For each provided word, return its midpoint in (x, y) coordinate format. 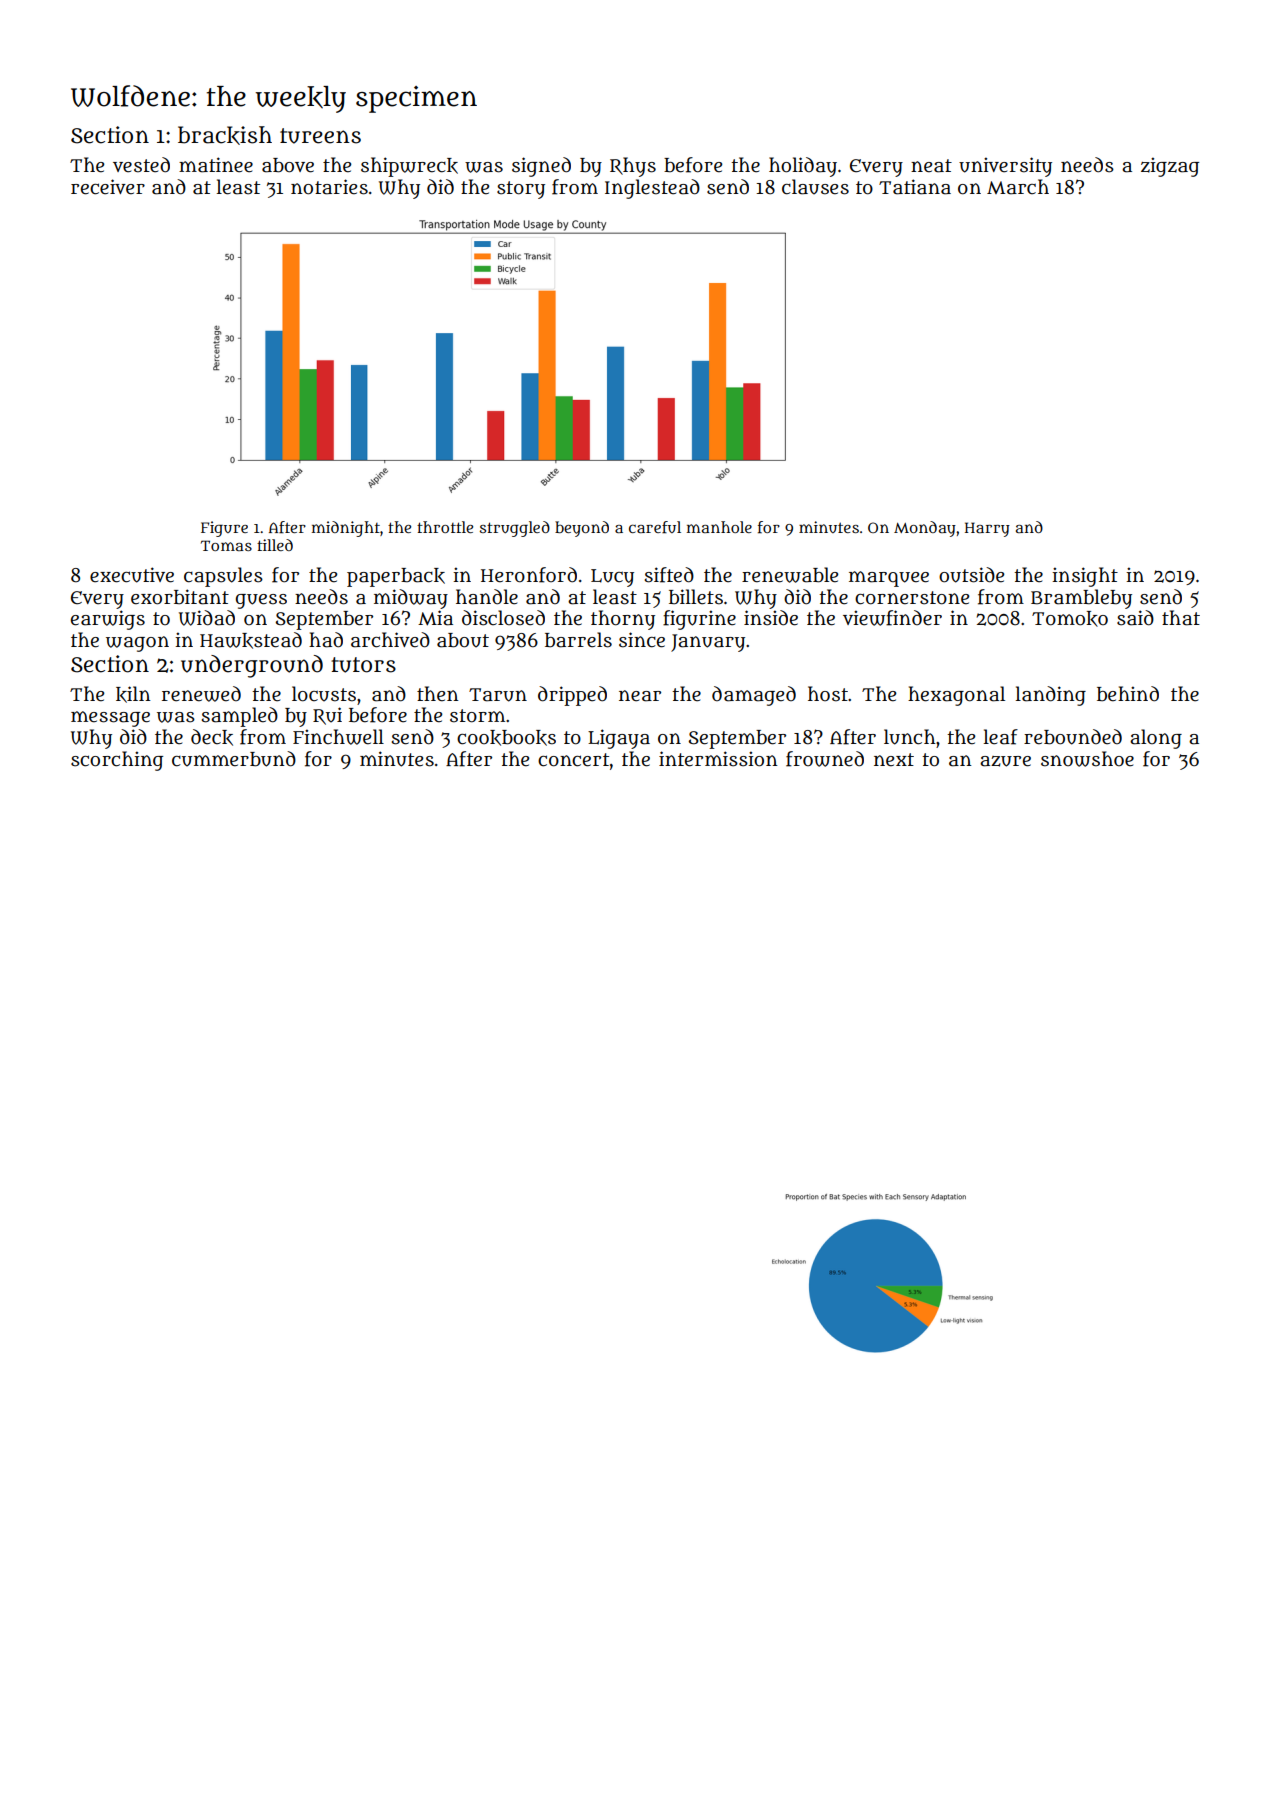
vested (141, 165)
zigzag (1170, 167)
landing (1051, 696)
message (110, 719)
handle (487, 597)
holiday (803, 167)
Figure (224, 529)
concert (573, 760)
